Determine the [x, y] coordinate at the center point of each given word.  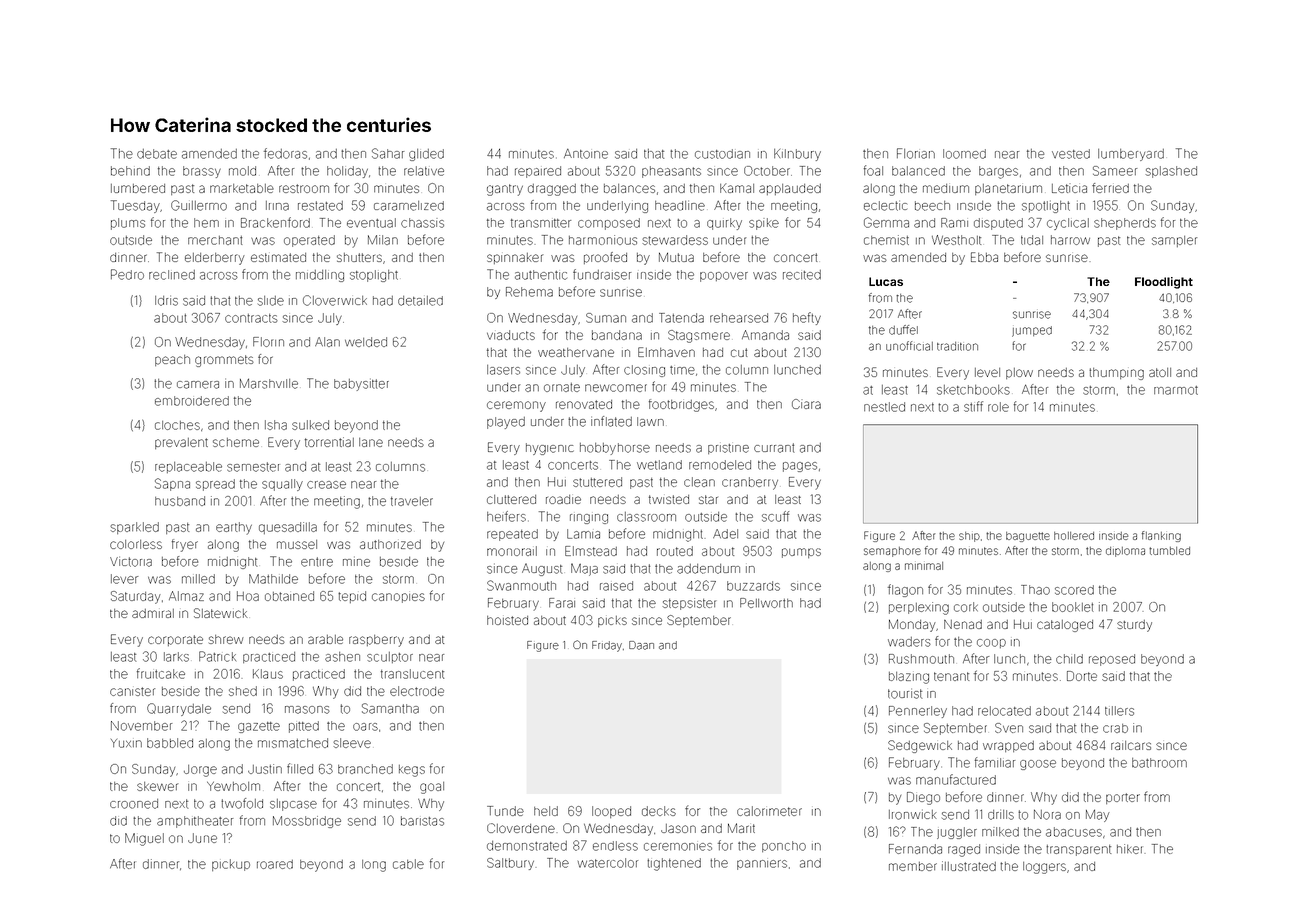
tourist [905, 693]
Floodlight [1164, 283]
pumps [801, 553]
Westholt [957, 240]
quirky [724, 224]
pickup [231, 865]
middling [320, 276]
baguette [1028, 537]
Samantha [390, 708]
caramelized [409, 206]
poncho [784, 846]
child [1069, 659]
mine [356, 561]
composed [609, 224]
